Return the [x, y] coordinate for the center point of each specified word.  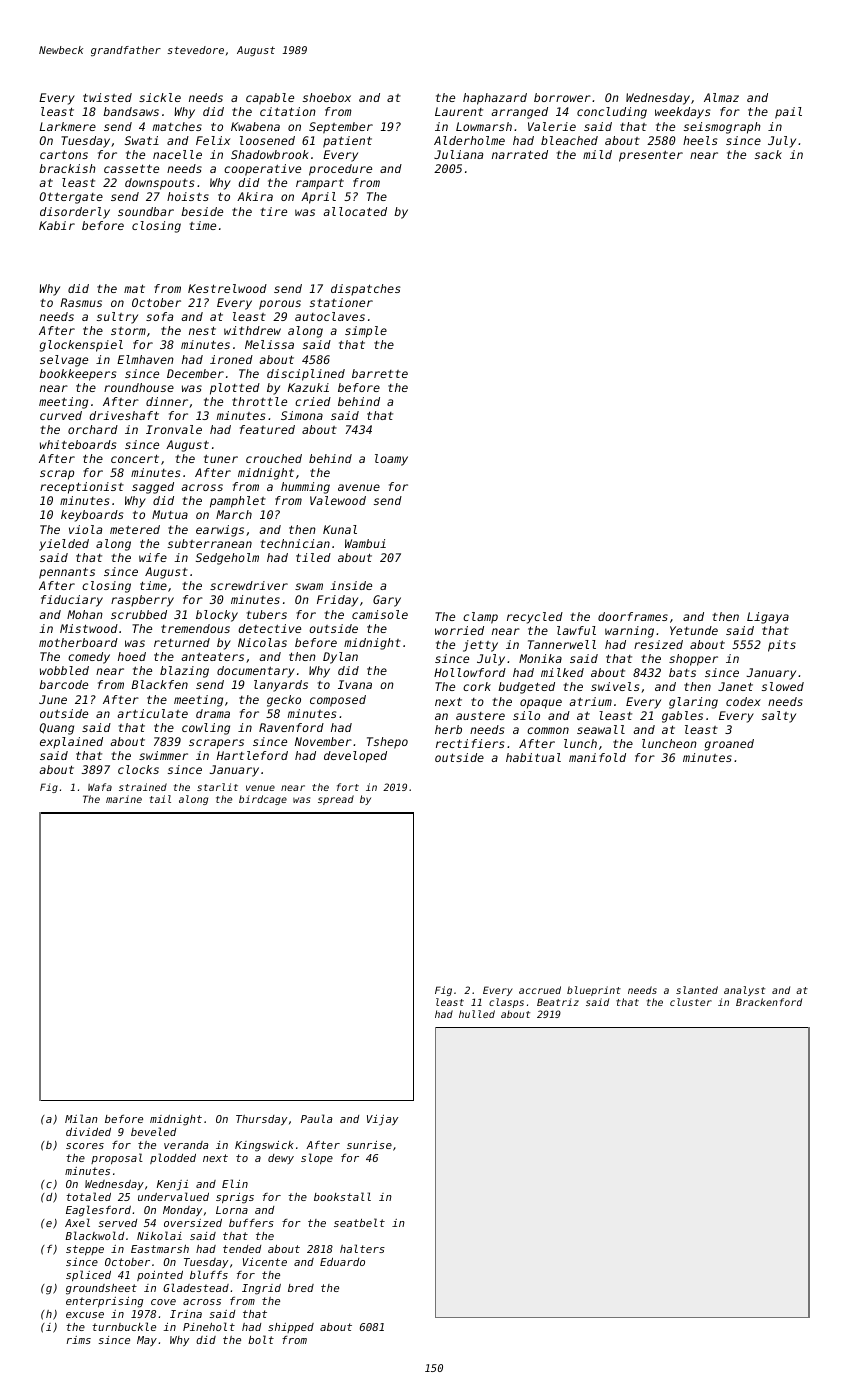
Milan [81, 1118]
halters [362, 1248]
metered [135, 529]
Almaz [721, 97]
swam [309, 586]
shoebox [327, 97]
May [147, 1341]
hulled [477, 1014]
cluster [691, 1002]
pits [782, 646]
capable [270, 99]
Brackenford [769, 1002]
